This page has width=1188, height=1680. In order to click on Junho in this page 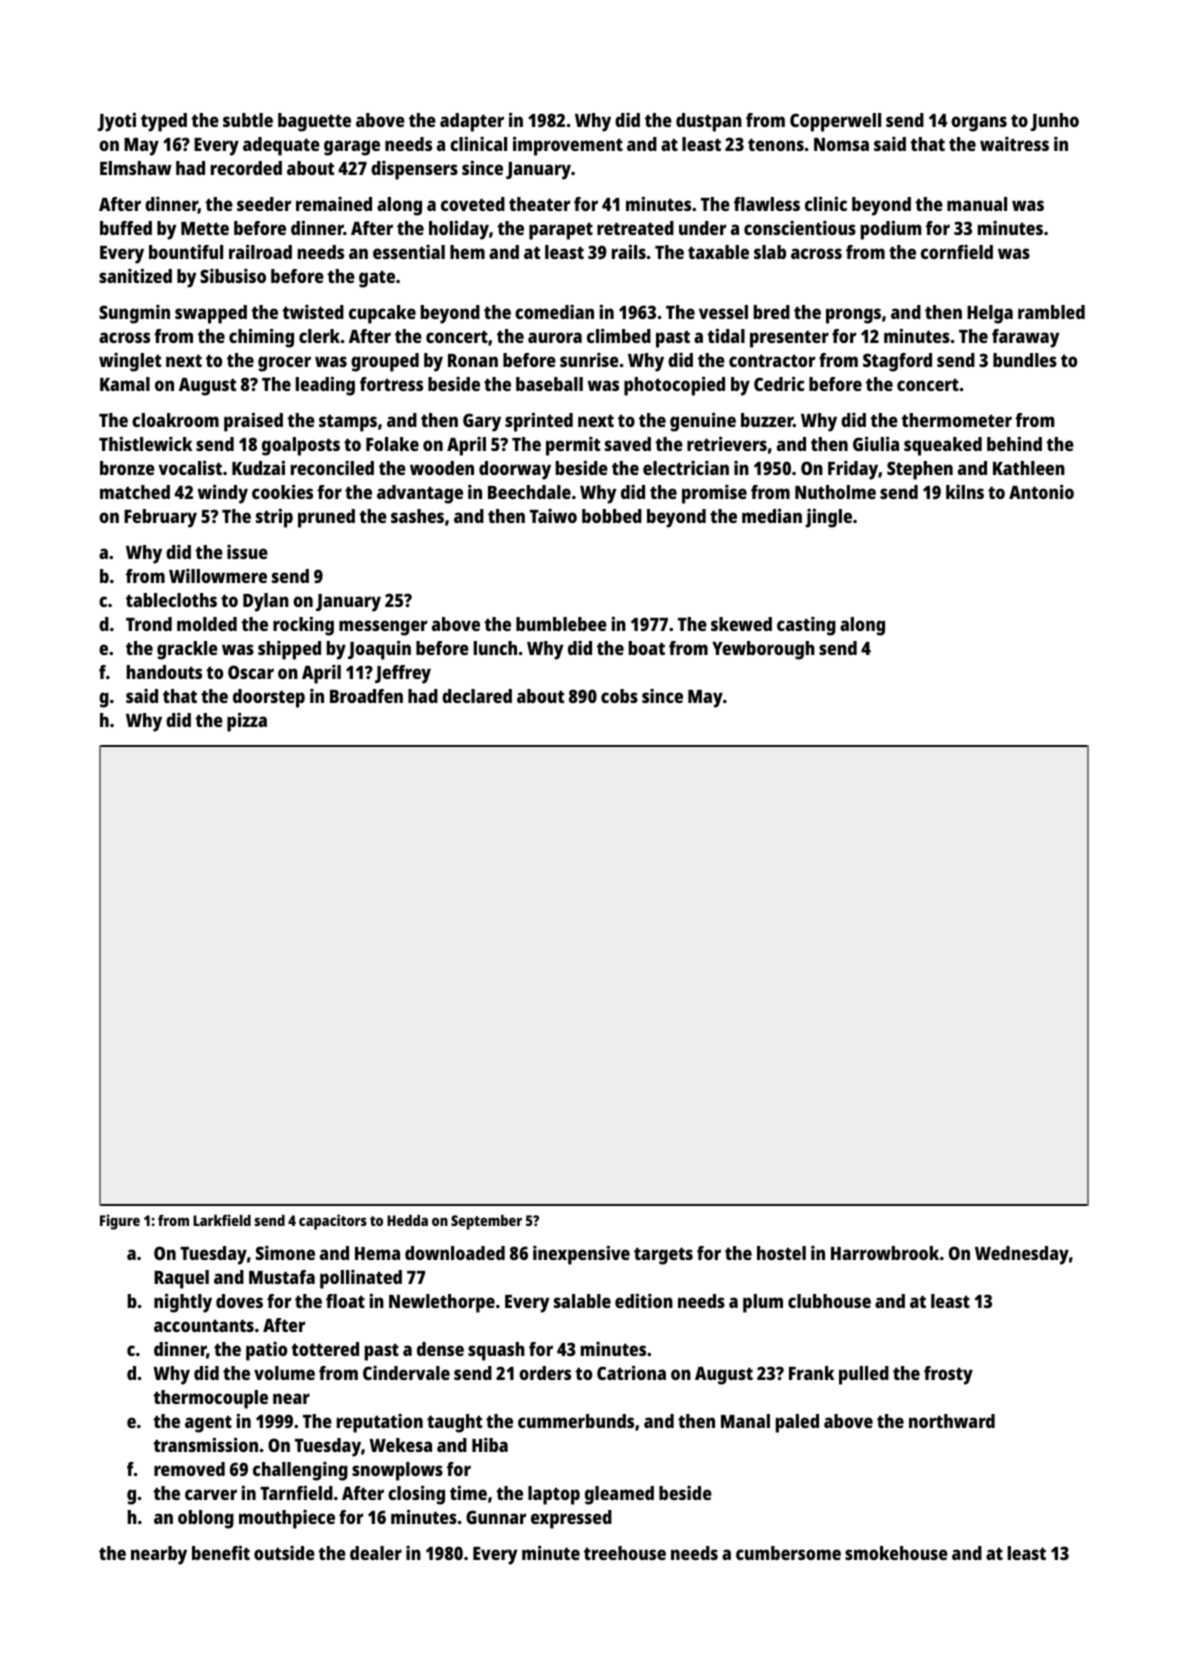, I will do `click(1055, 122)`.
